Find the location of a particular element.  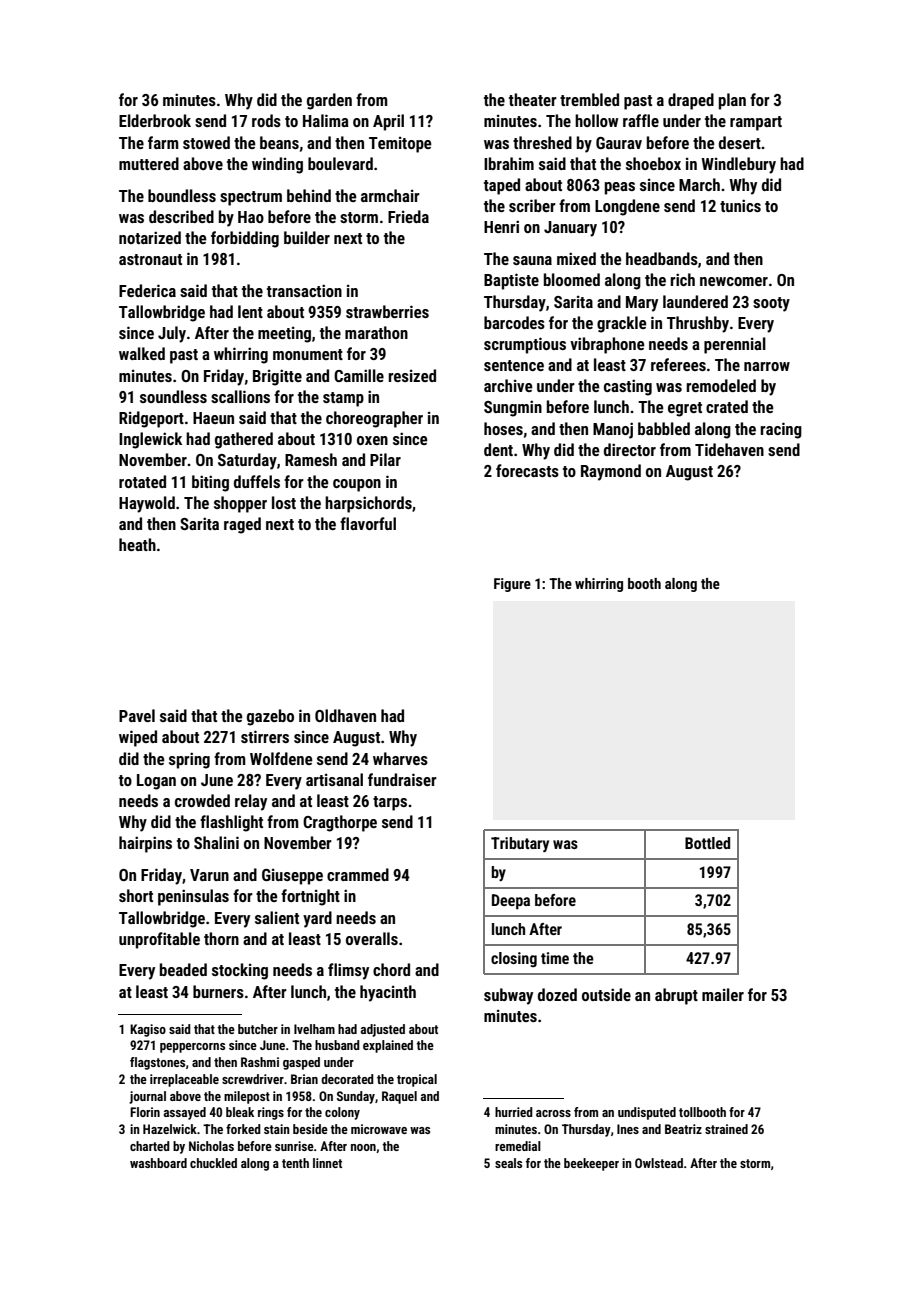

Camille is located at coordinates (359, 375).
